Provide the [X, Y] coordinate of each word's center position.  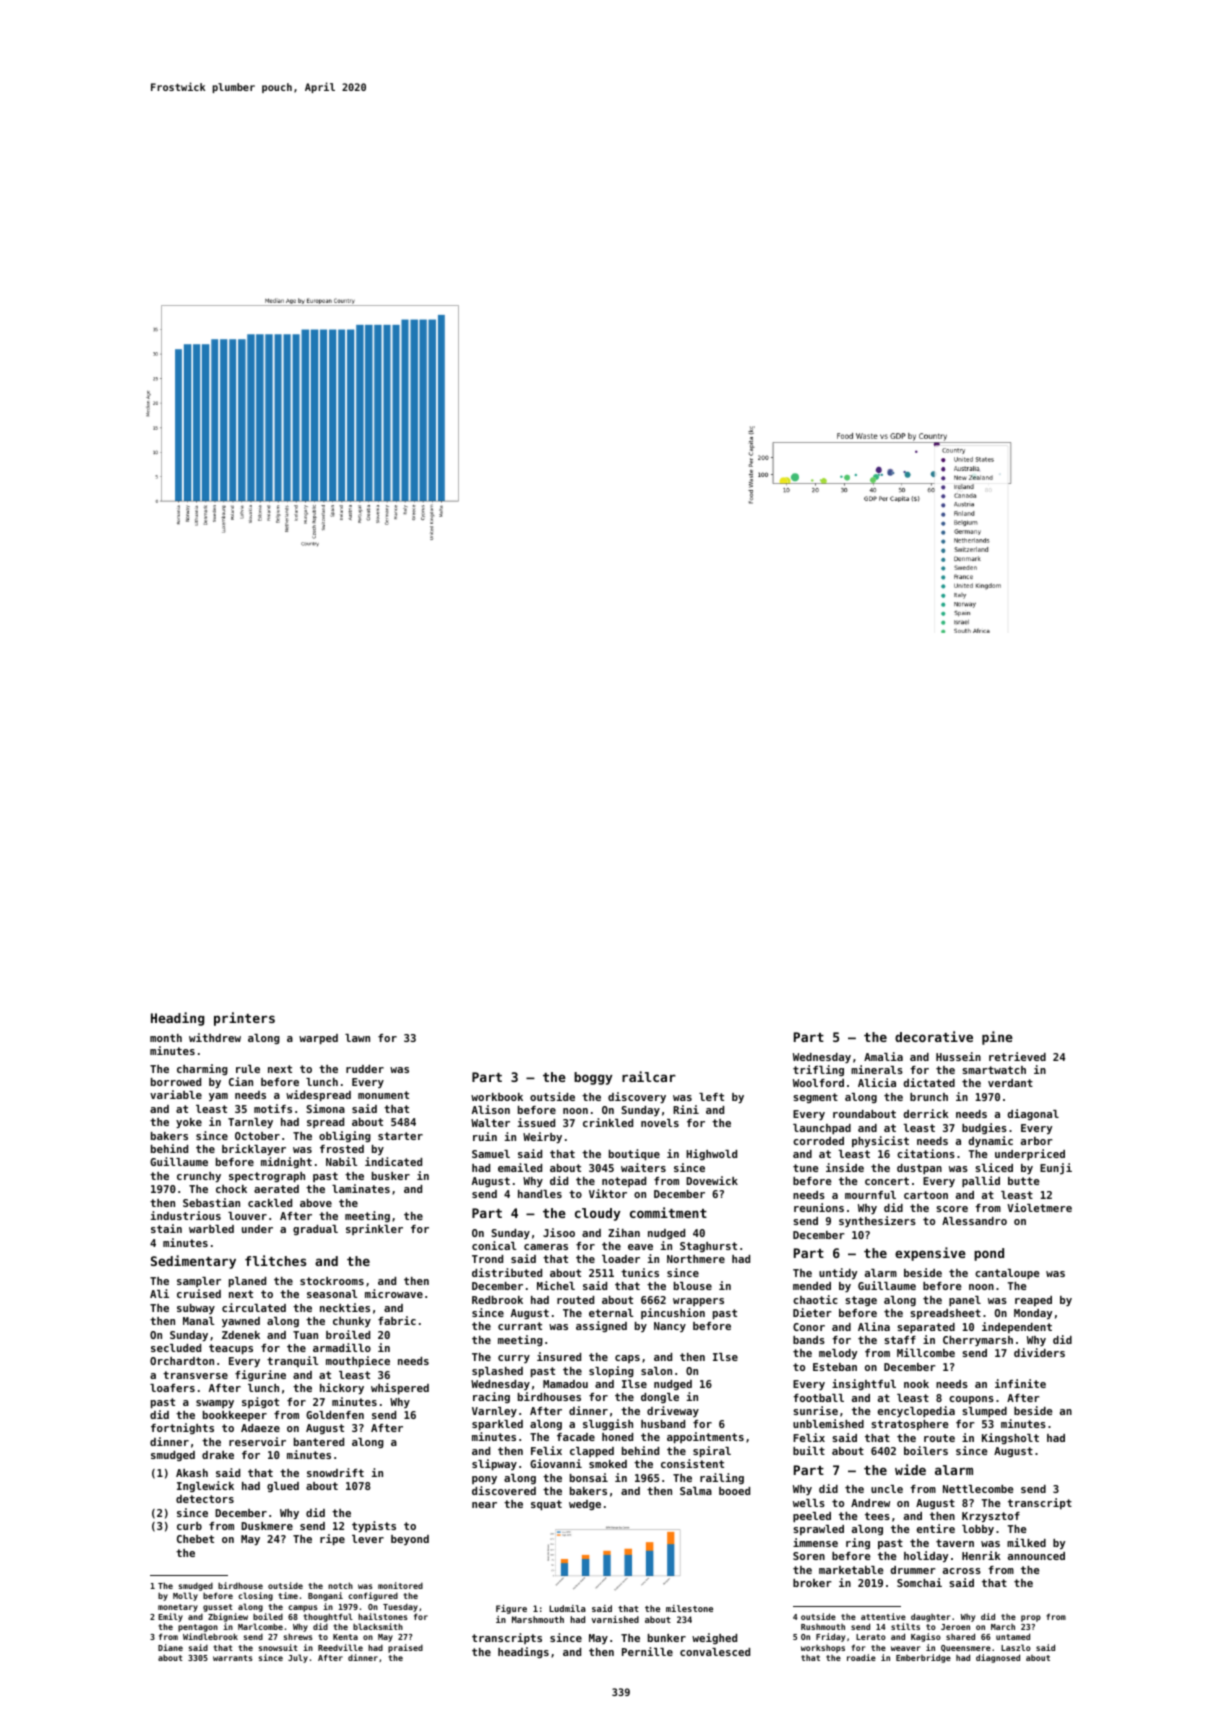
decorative [934, 1036]
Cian [241, 1081]
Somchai [919, 1582]
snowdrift [335, 1472]
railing [722, 1478]
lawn [357, 1038]
